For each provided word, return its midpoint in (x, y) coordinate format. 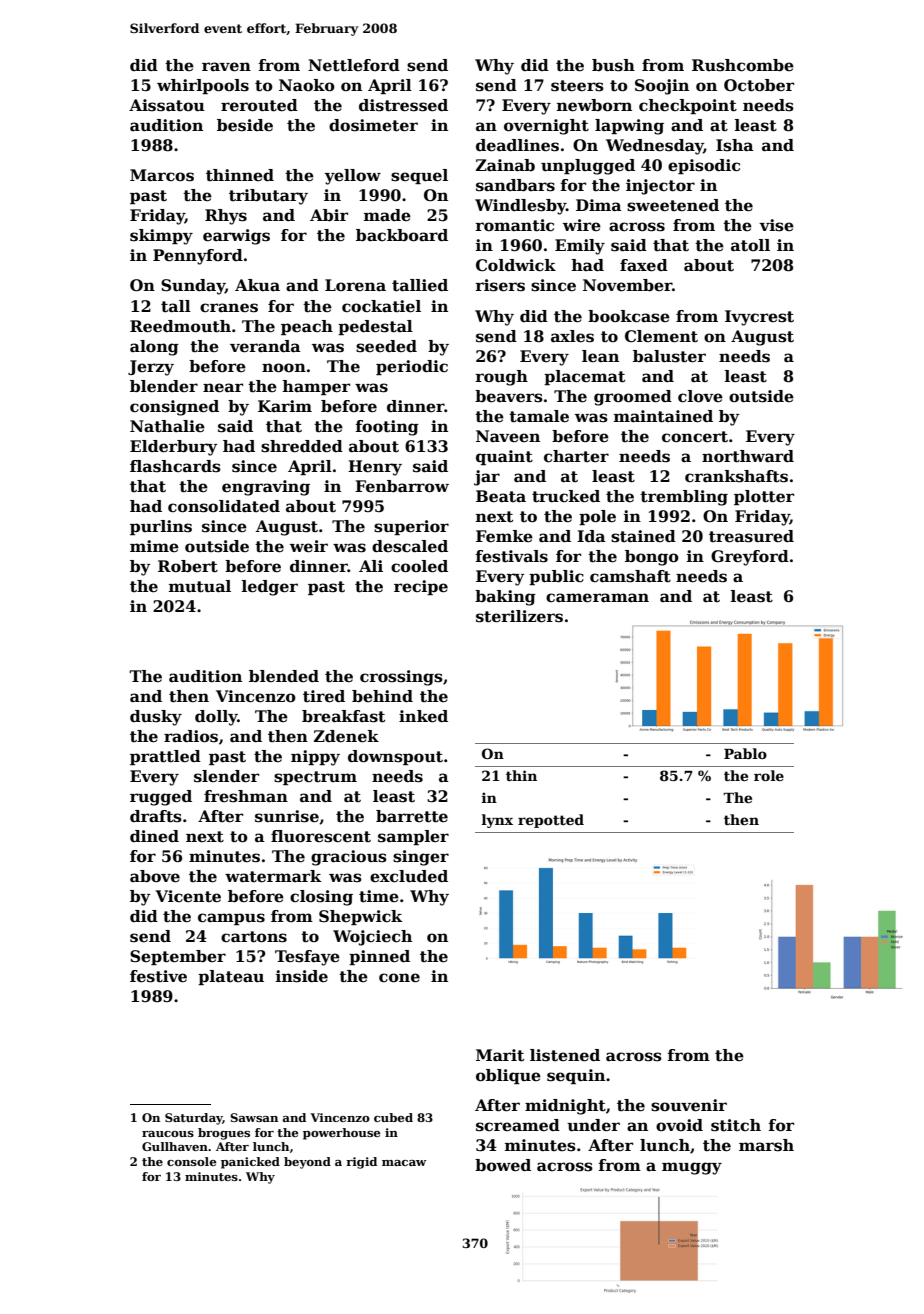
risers (500, 285)
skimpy (161, 237)
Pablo (745, 753)
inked (423, 716)
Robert (188, 566)
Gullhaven (175, 1146)
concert (695, 437)
